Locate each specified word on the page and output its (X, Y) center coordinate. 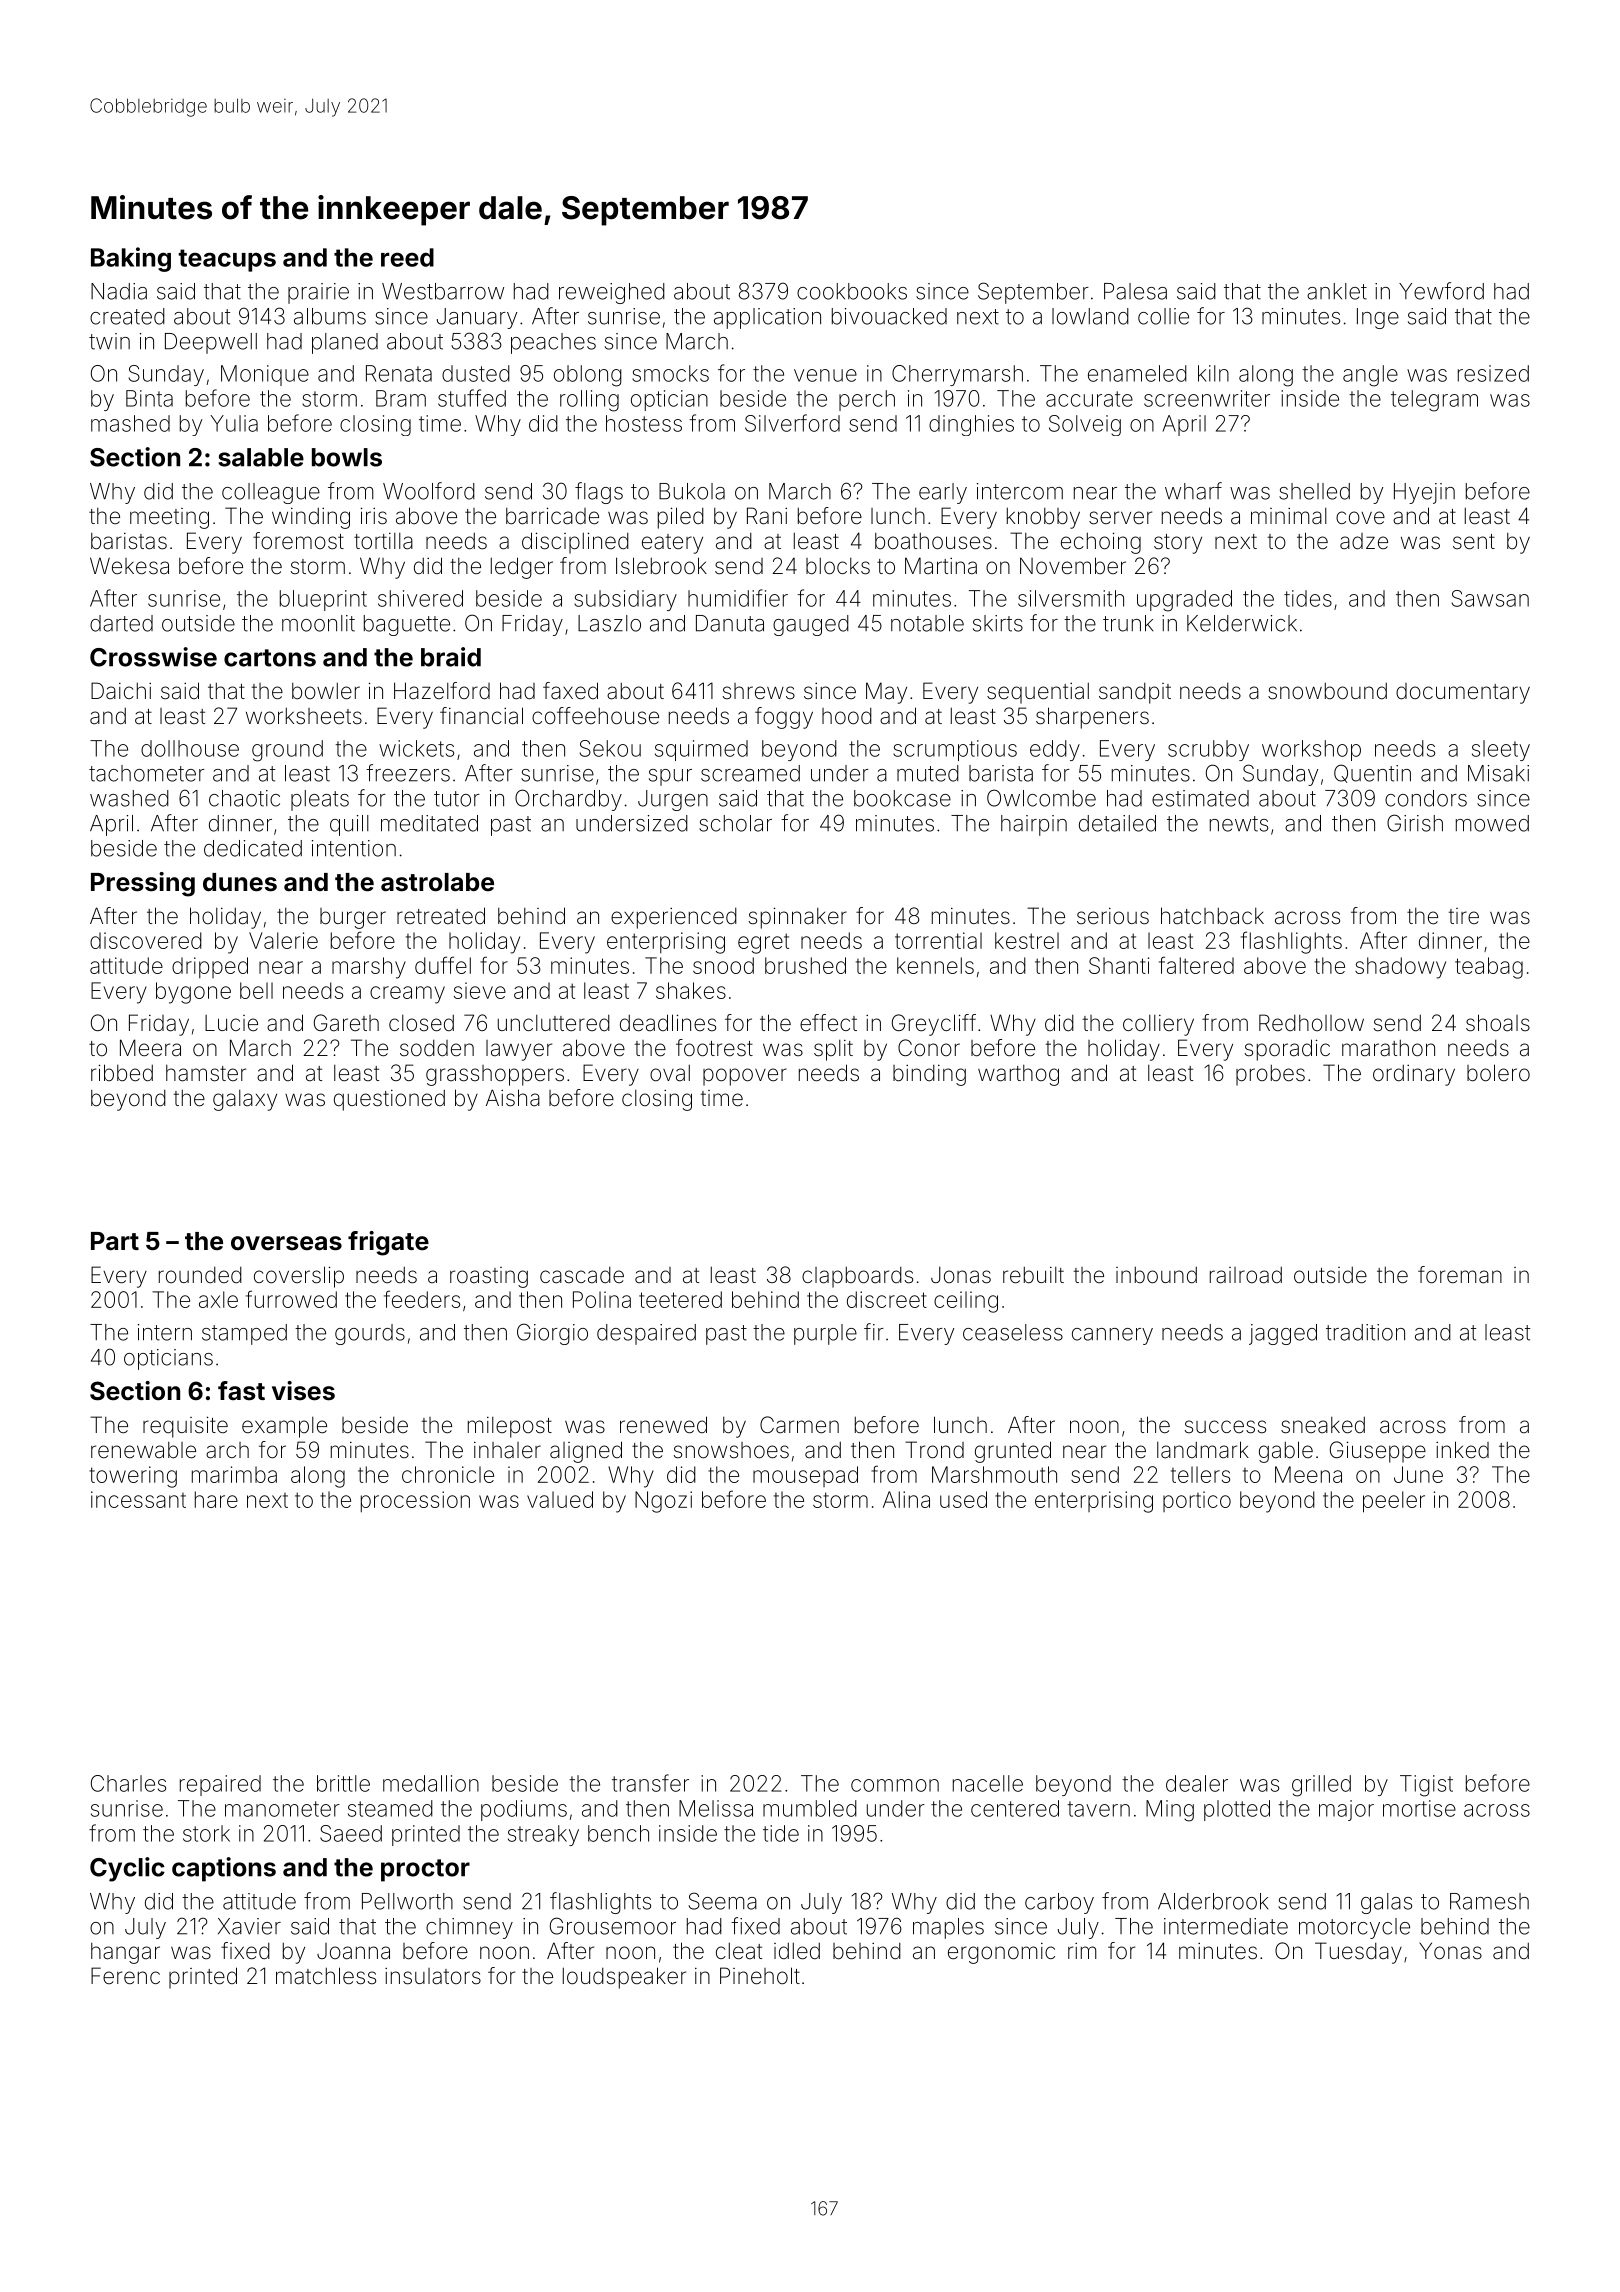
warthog (1018, 1075)
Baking (131, 259)
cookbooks (852, 291)
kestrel (1027, 940)
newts (1239, 824)
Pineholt (760, 1976)
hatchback (1212, 916)
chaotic (244, 798)
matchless (326, 1976)
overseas (286, 1243)
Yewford (1441, 291)
